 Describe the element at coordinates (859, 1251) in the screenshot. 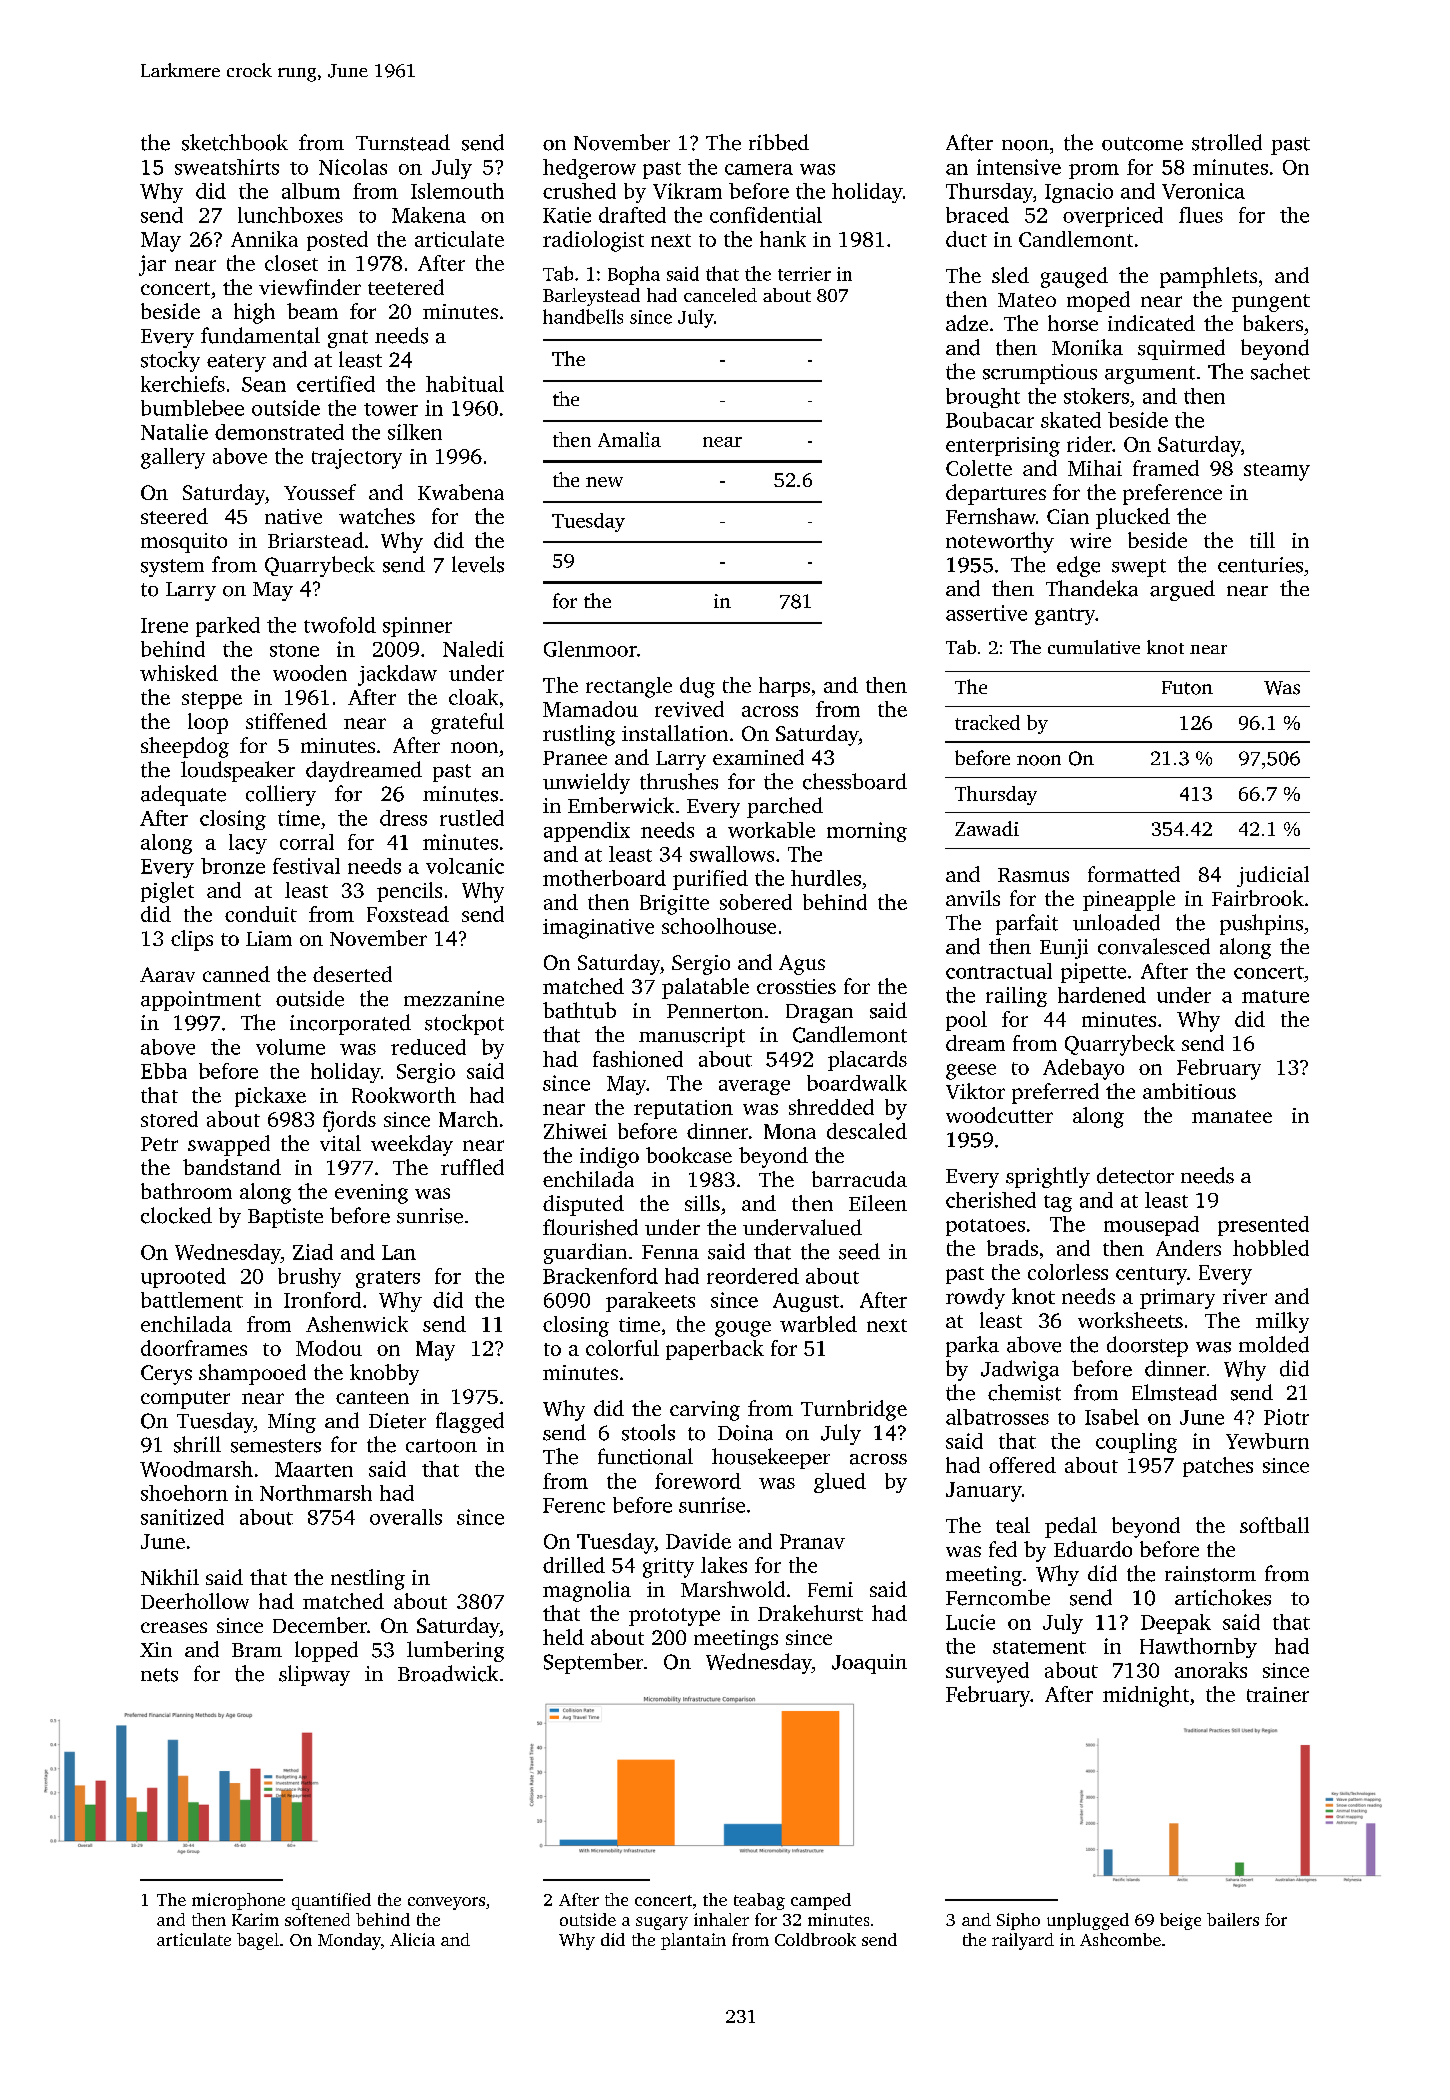

I see `seed` at that location.
